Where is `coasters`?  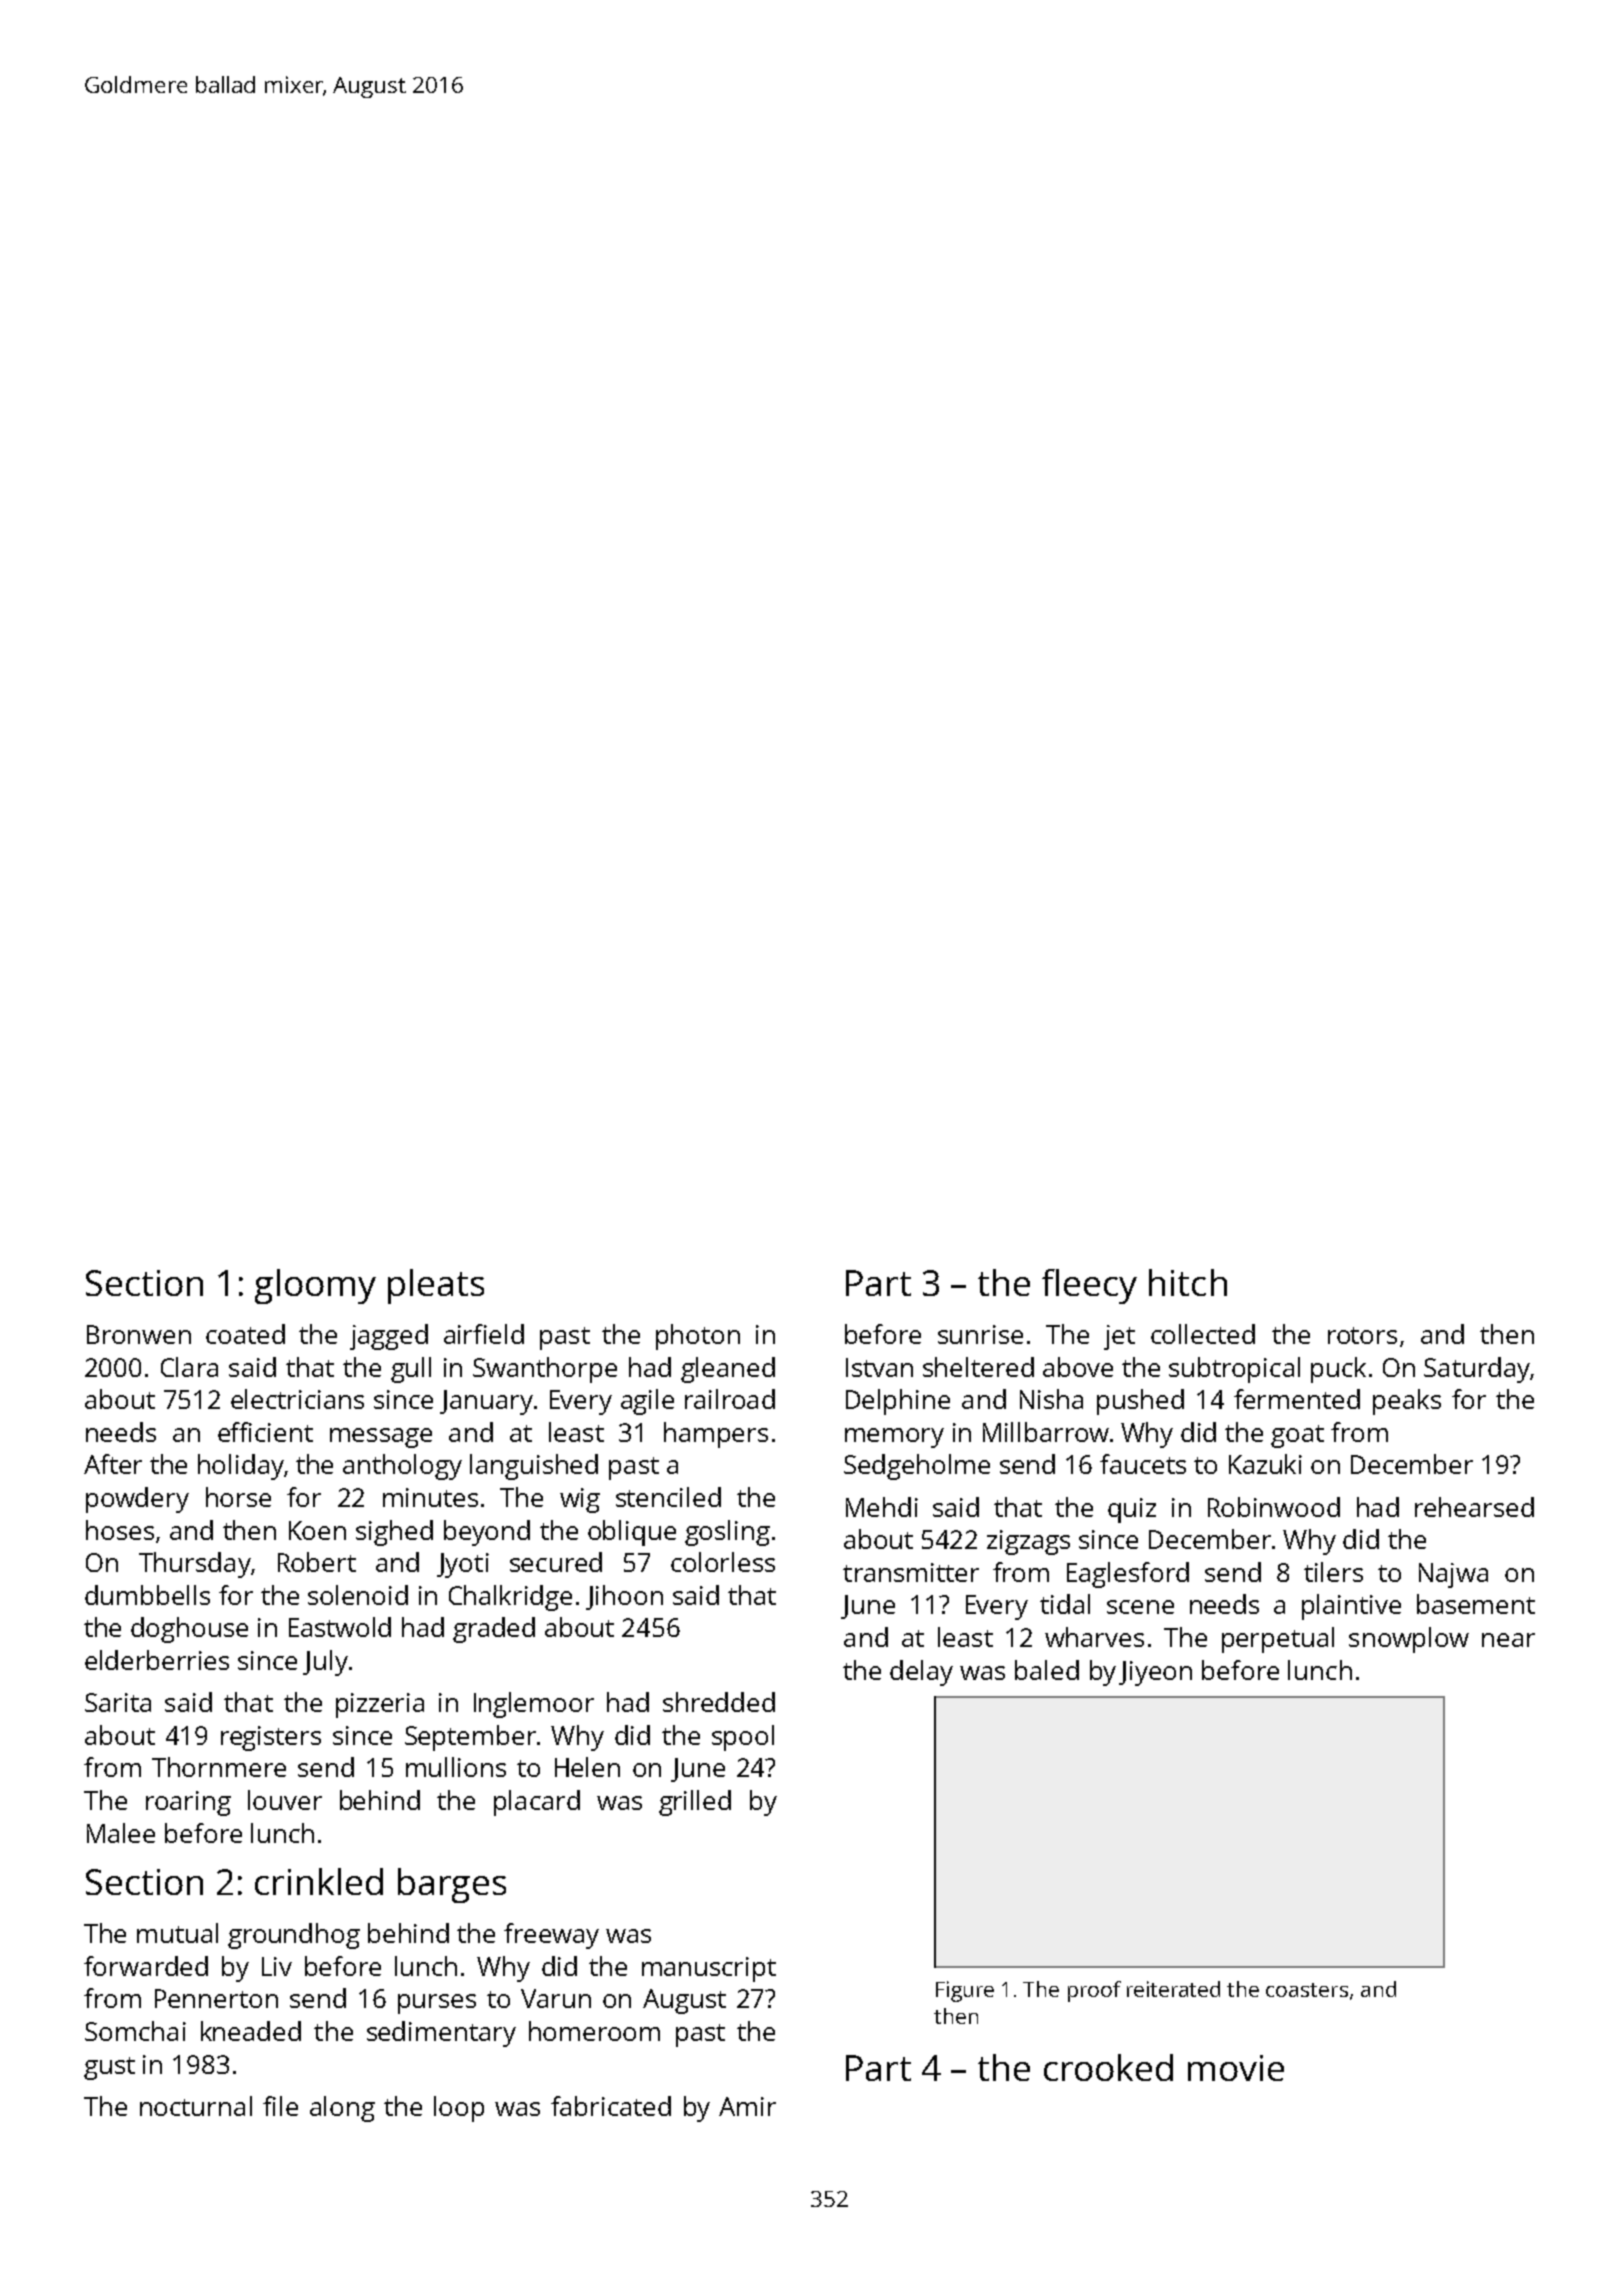 coasters is located at coordinates (1307, 1990).
